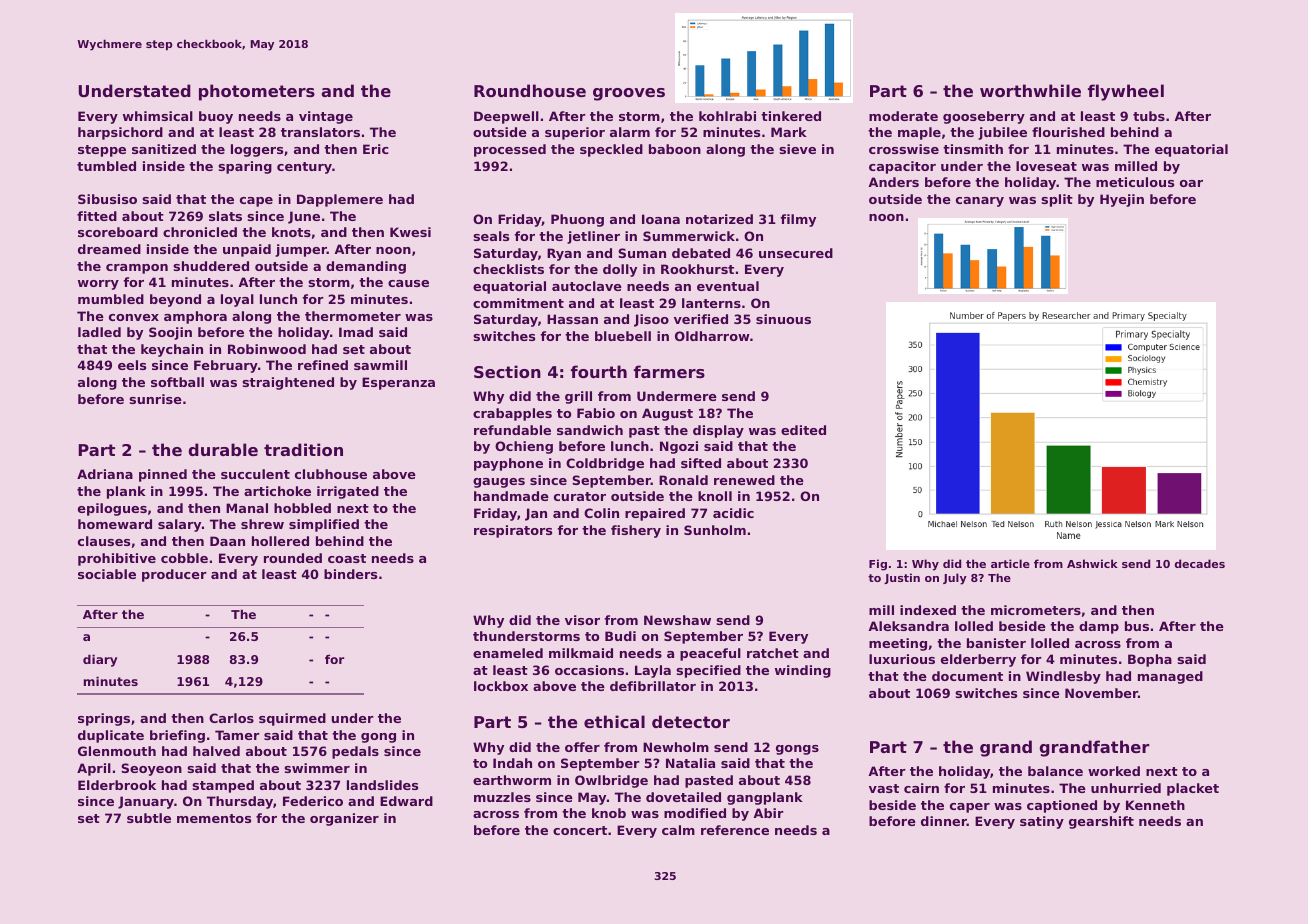 The height and width of the page is (924, 1308). I want to click on translators, so click(320, 132).
